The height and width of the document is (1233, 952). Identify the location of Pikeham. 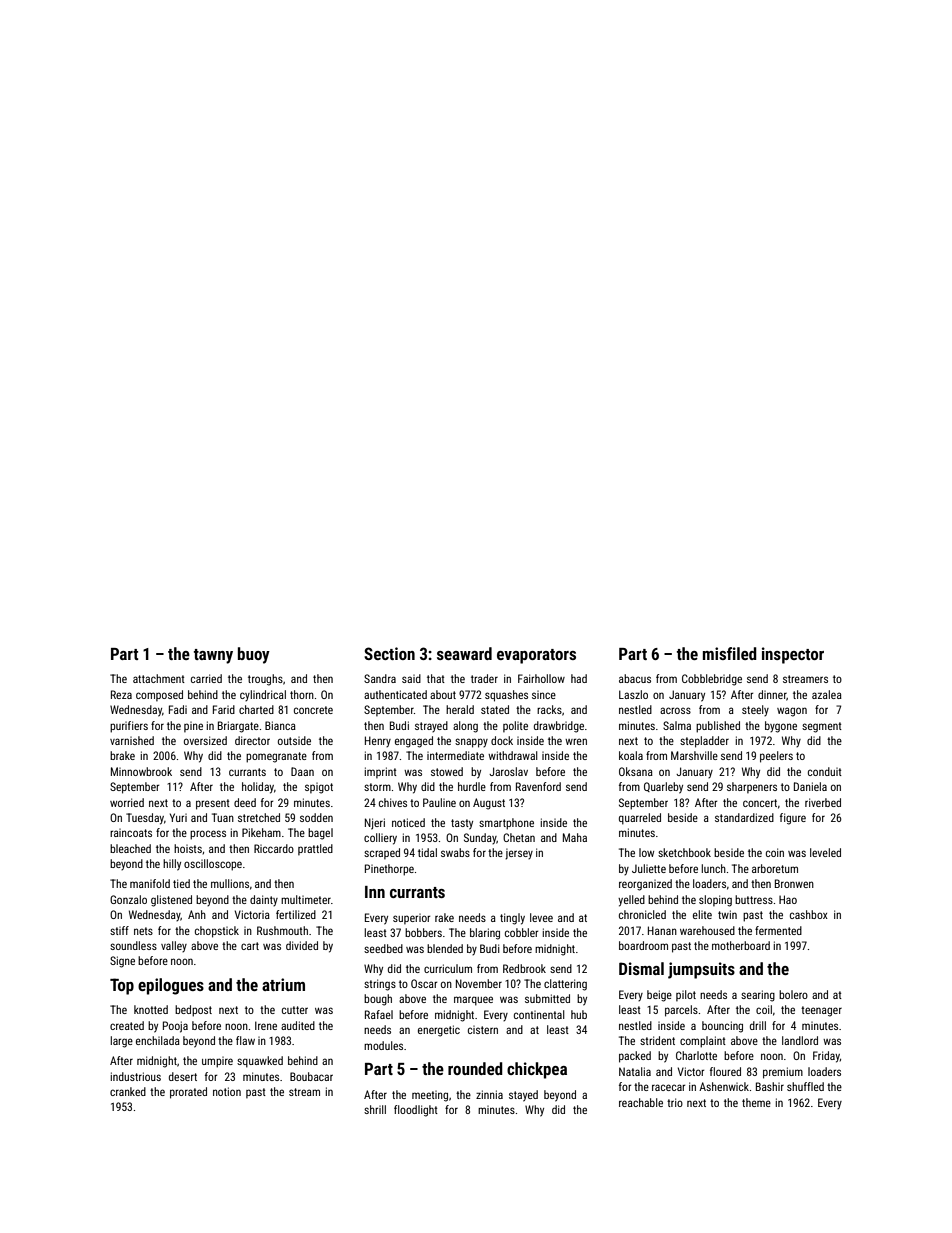
(261, 832).
